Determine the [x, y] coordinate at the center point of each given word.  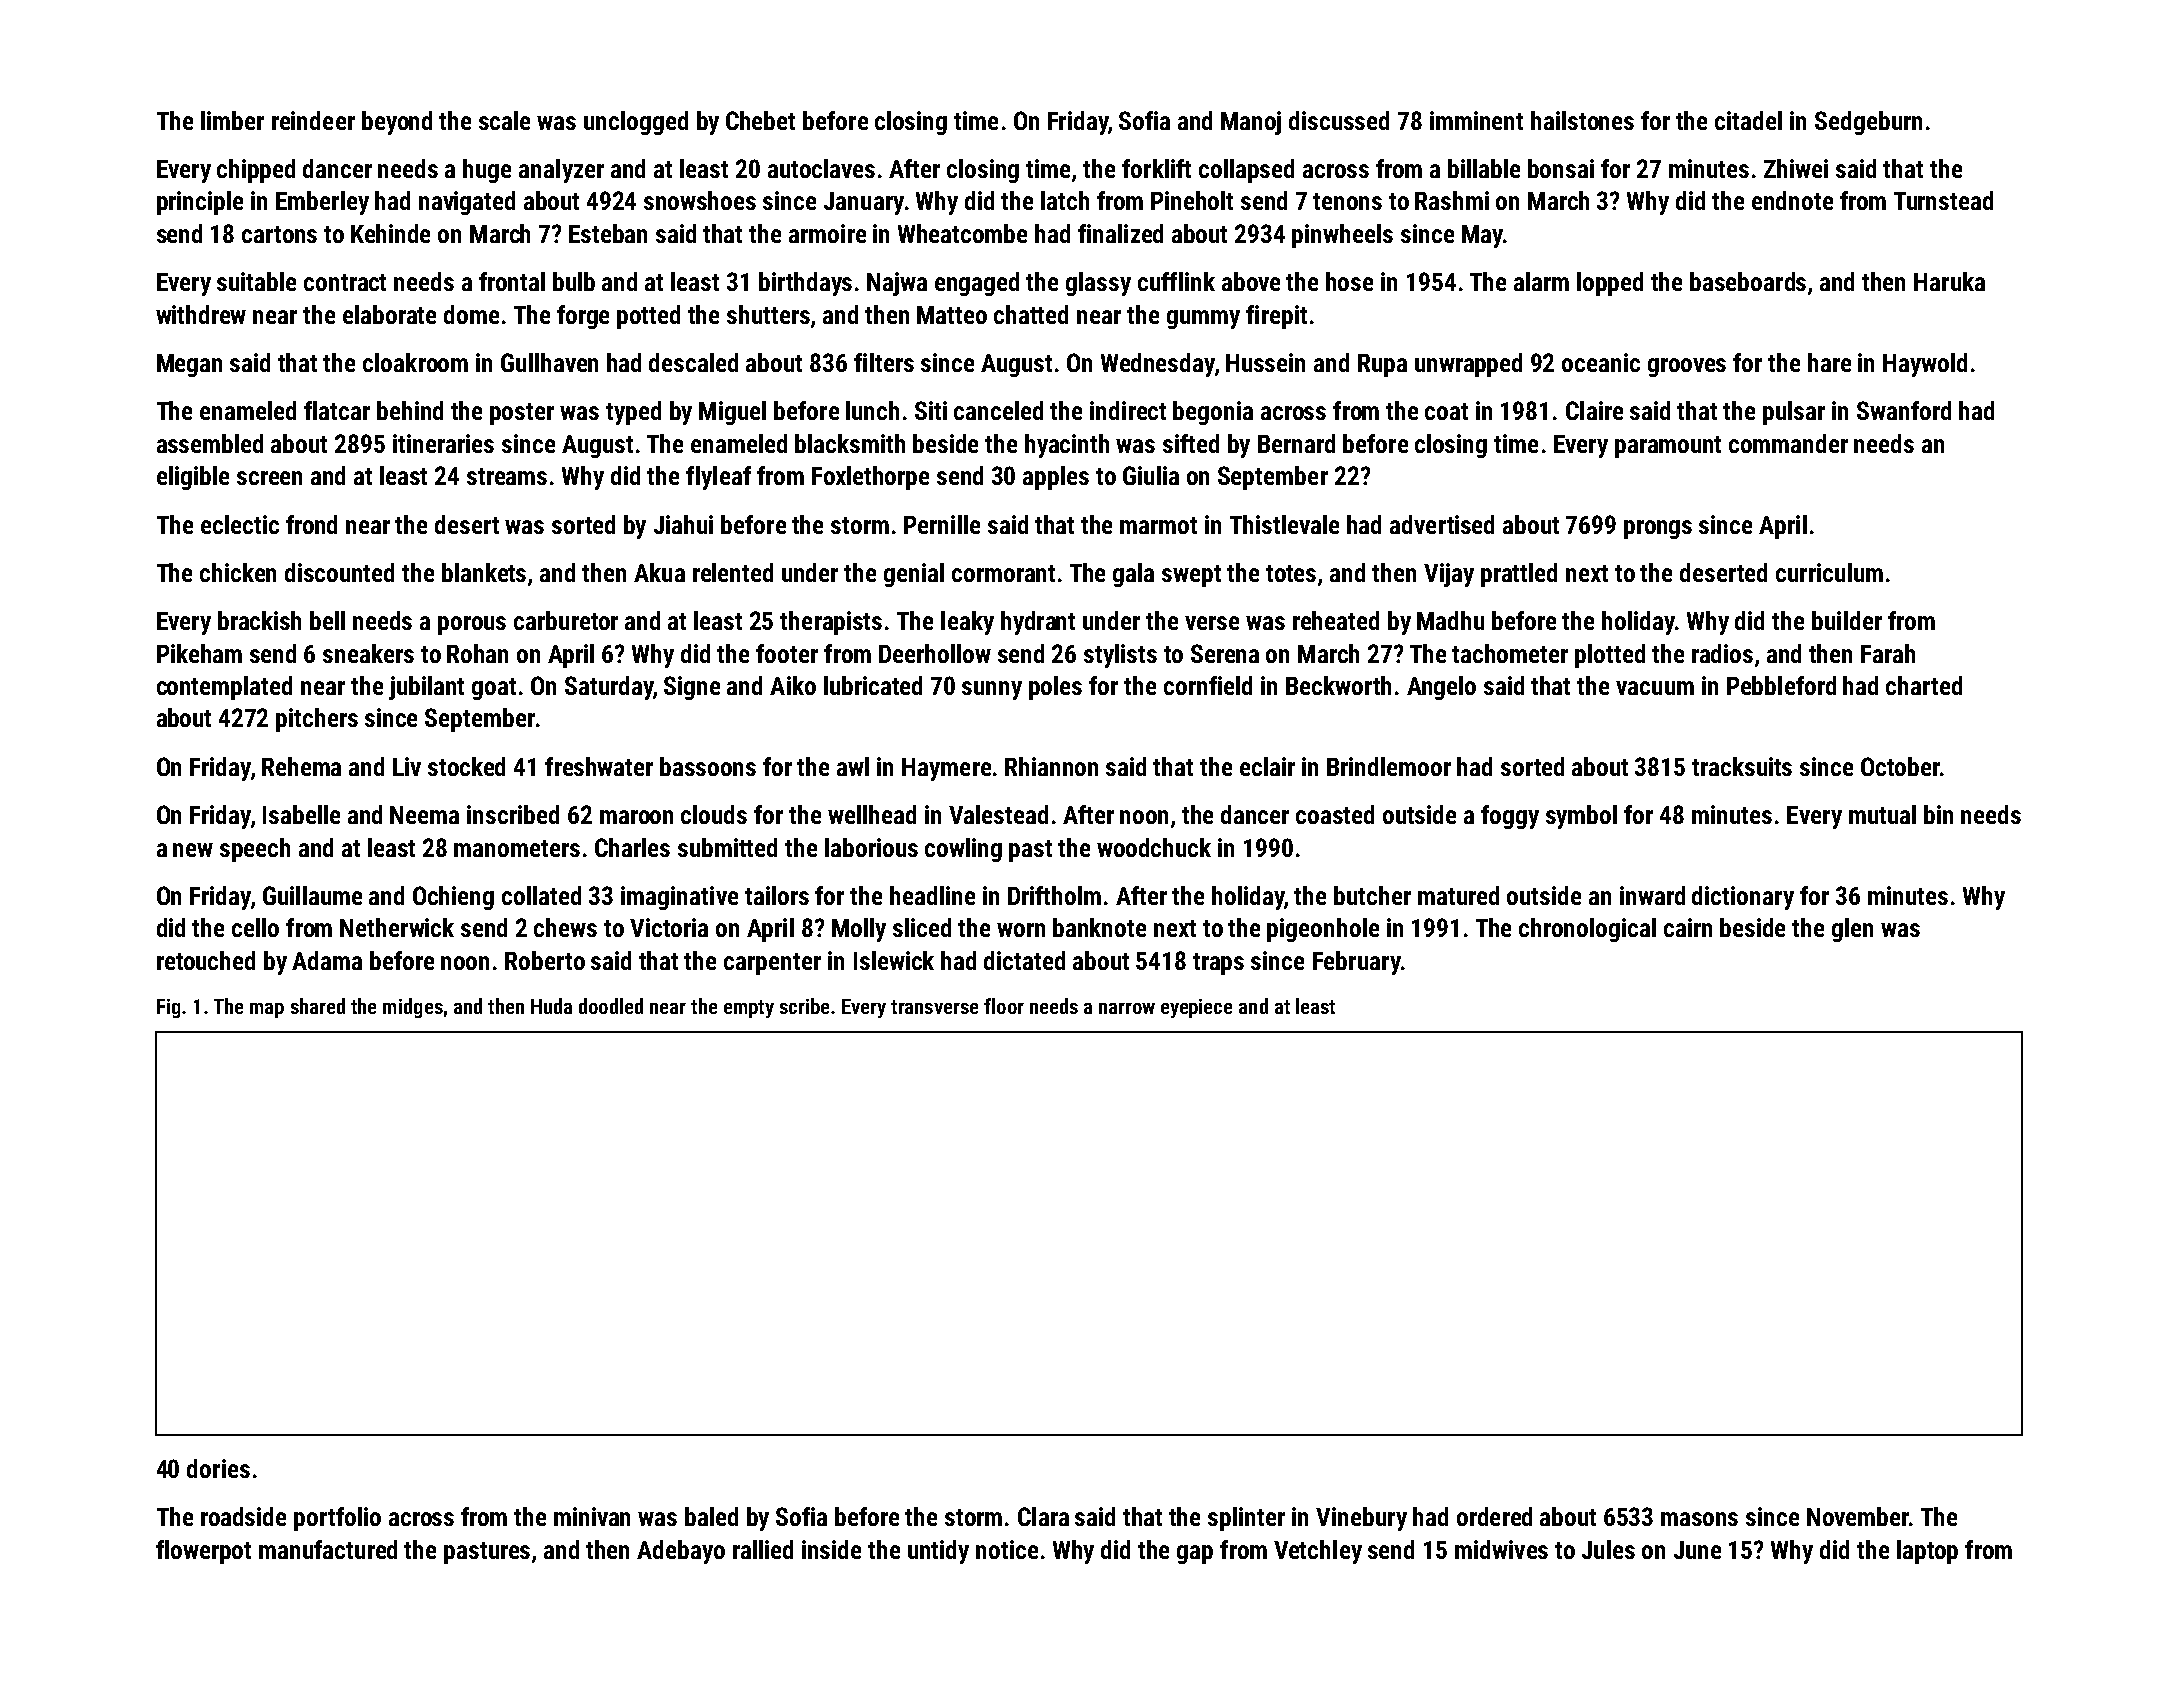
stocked [466, 766]
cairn [1688, 927]
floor [1004, 1006]
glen [1852, 930]
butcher [1372, 895]
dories [218, 1468]
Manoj [1251, 123]
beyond [397, 123]
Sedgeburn [1868, 123]
